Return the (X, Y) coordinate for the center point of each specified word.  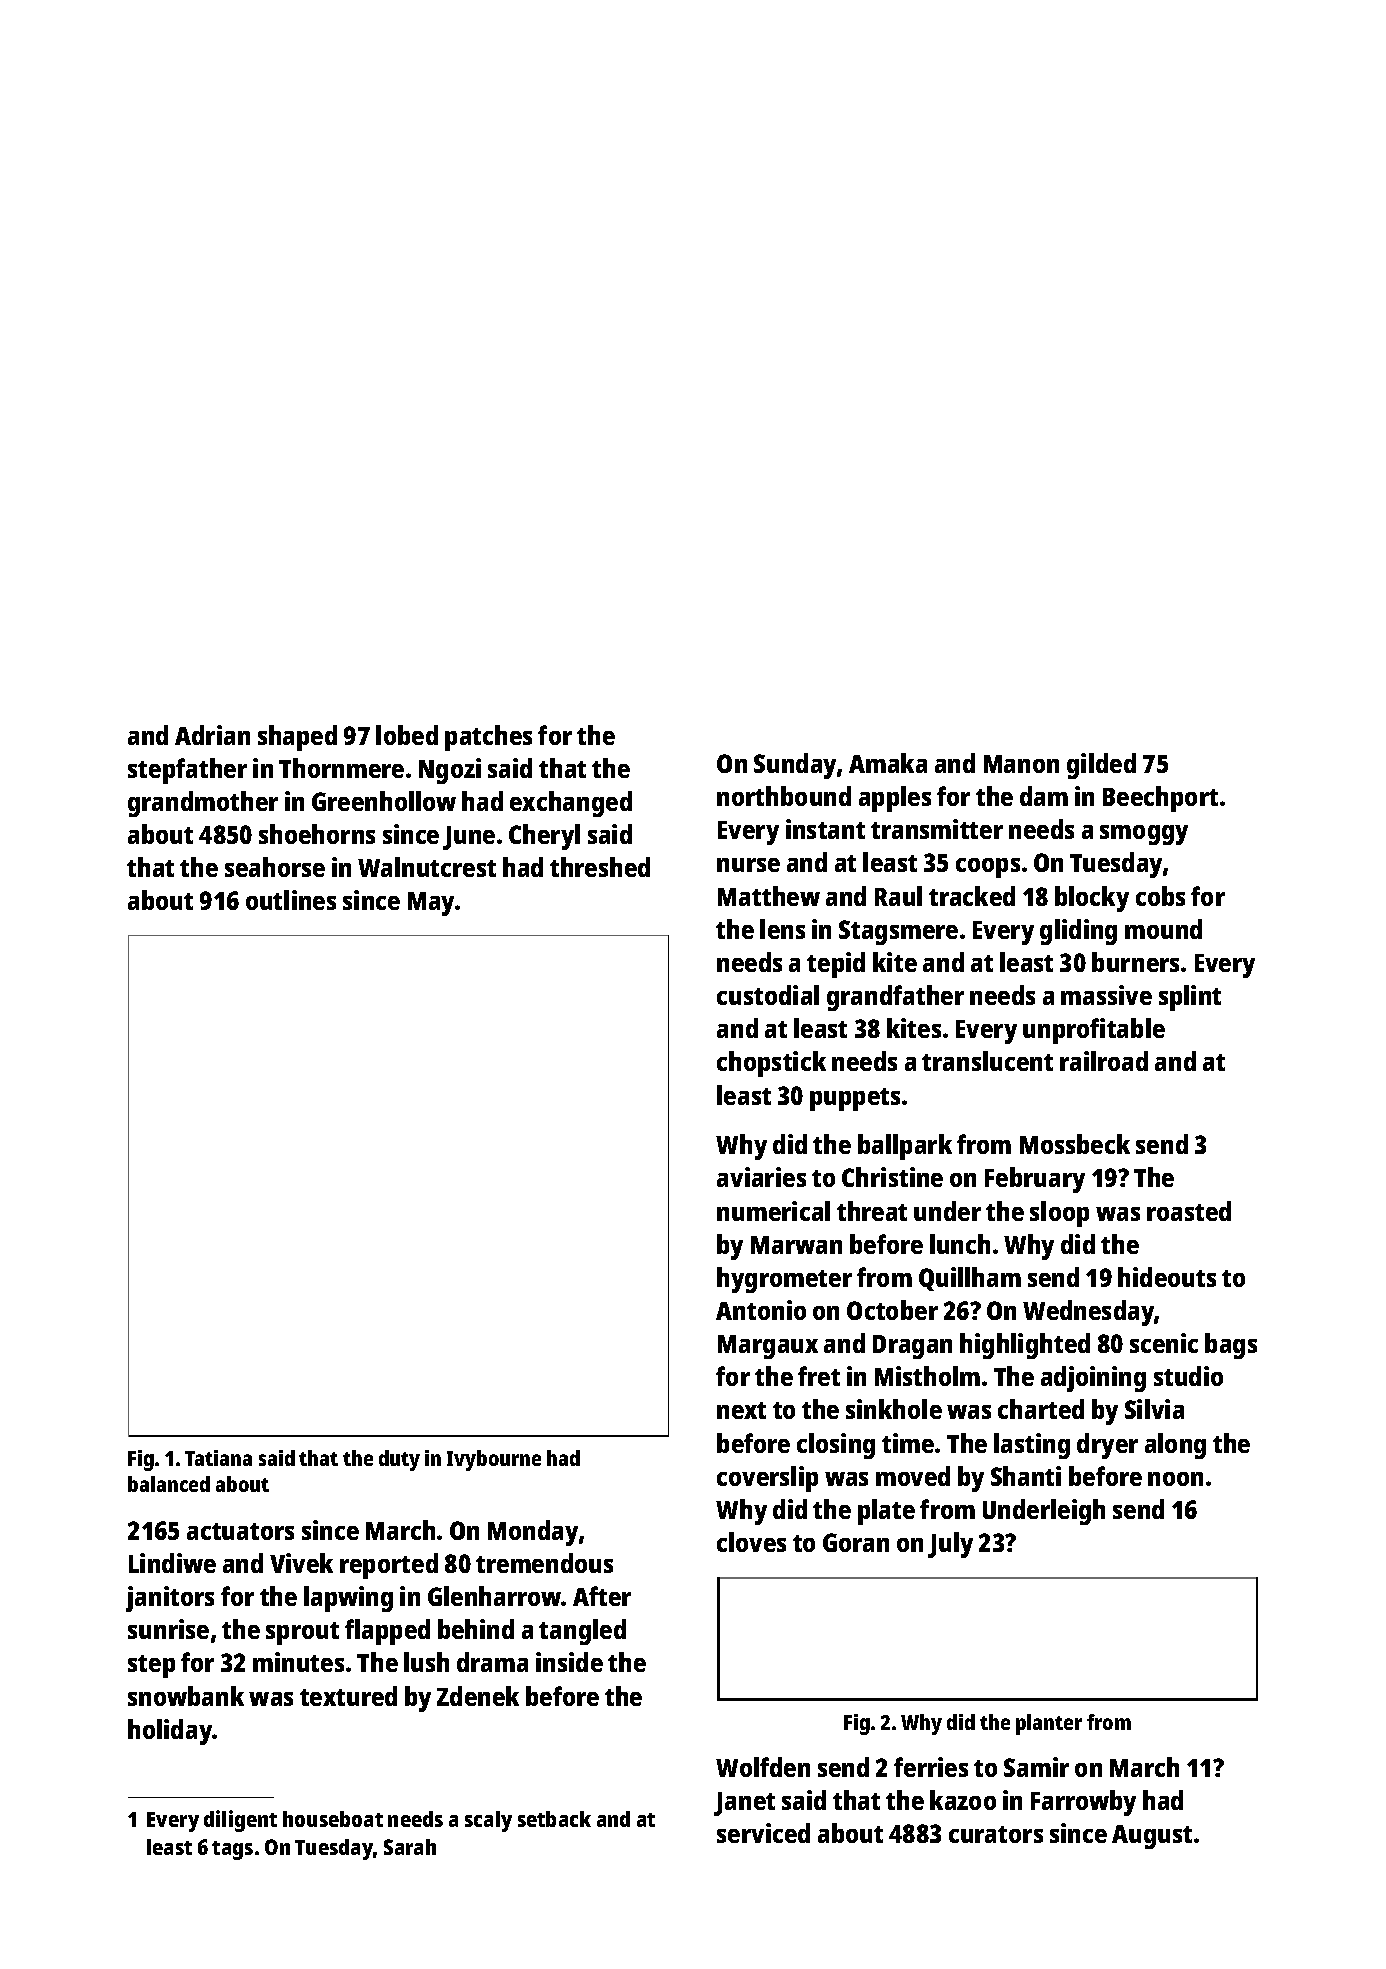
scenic (1164, 1343)
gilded (1101, 766)
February (1035, 1180)
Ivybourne (494, 1460)
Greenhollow (384, 801)
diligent (240, 1821)
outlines (291, 900)
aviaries (761, 1177)
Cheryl (544, 837)
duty (399, 1460)
